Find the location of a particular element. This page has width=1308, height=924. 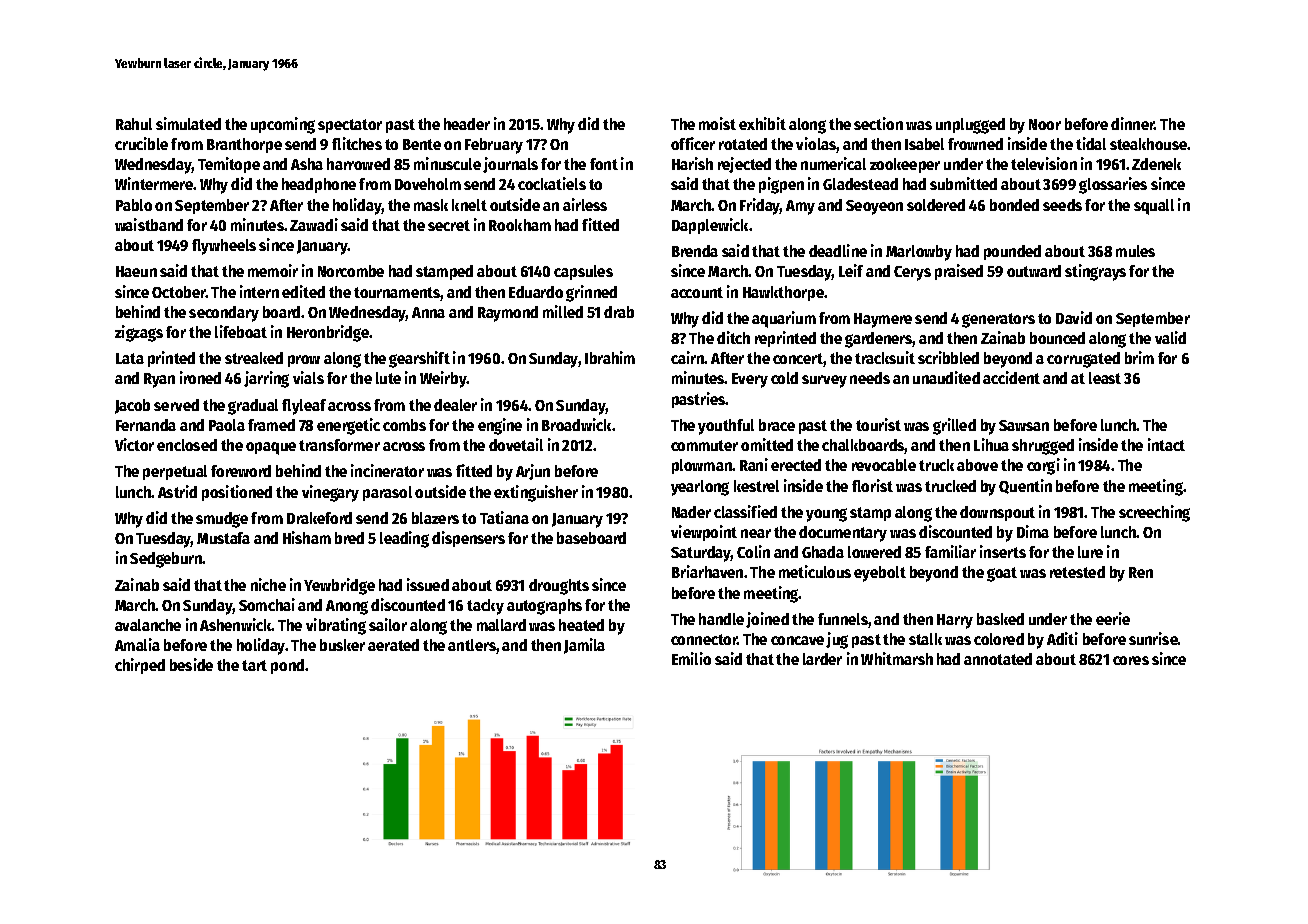

commuter is located at coordinates (704, 445).
